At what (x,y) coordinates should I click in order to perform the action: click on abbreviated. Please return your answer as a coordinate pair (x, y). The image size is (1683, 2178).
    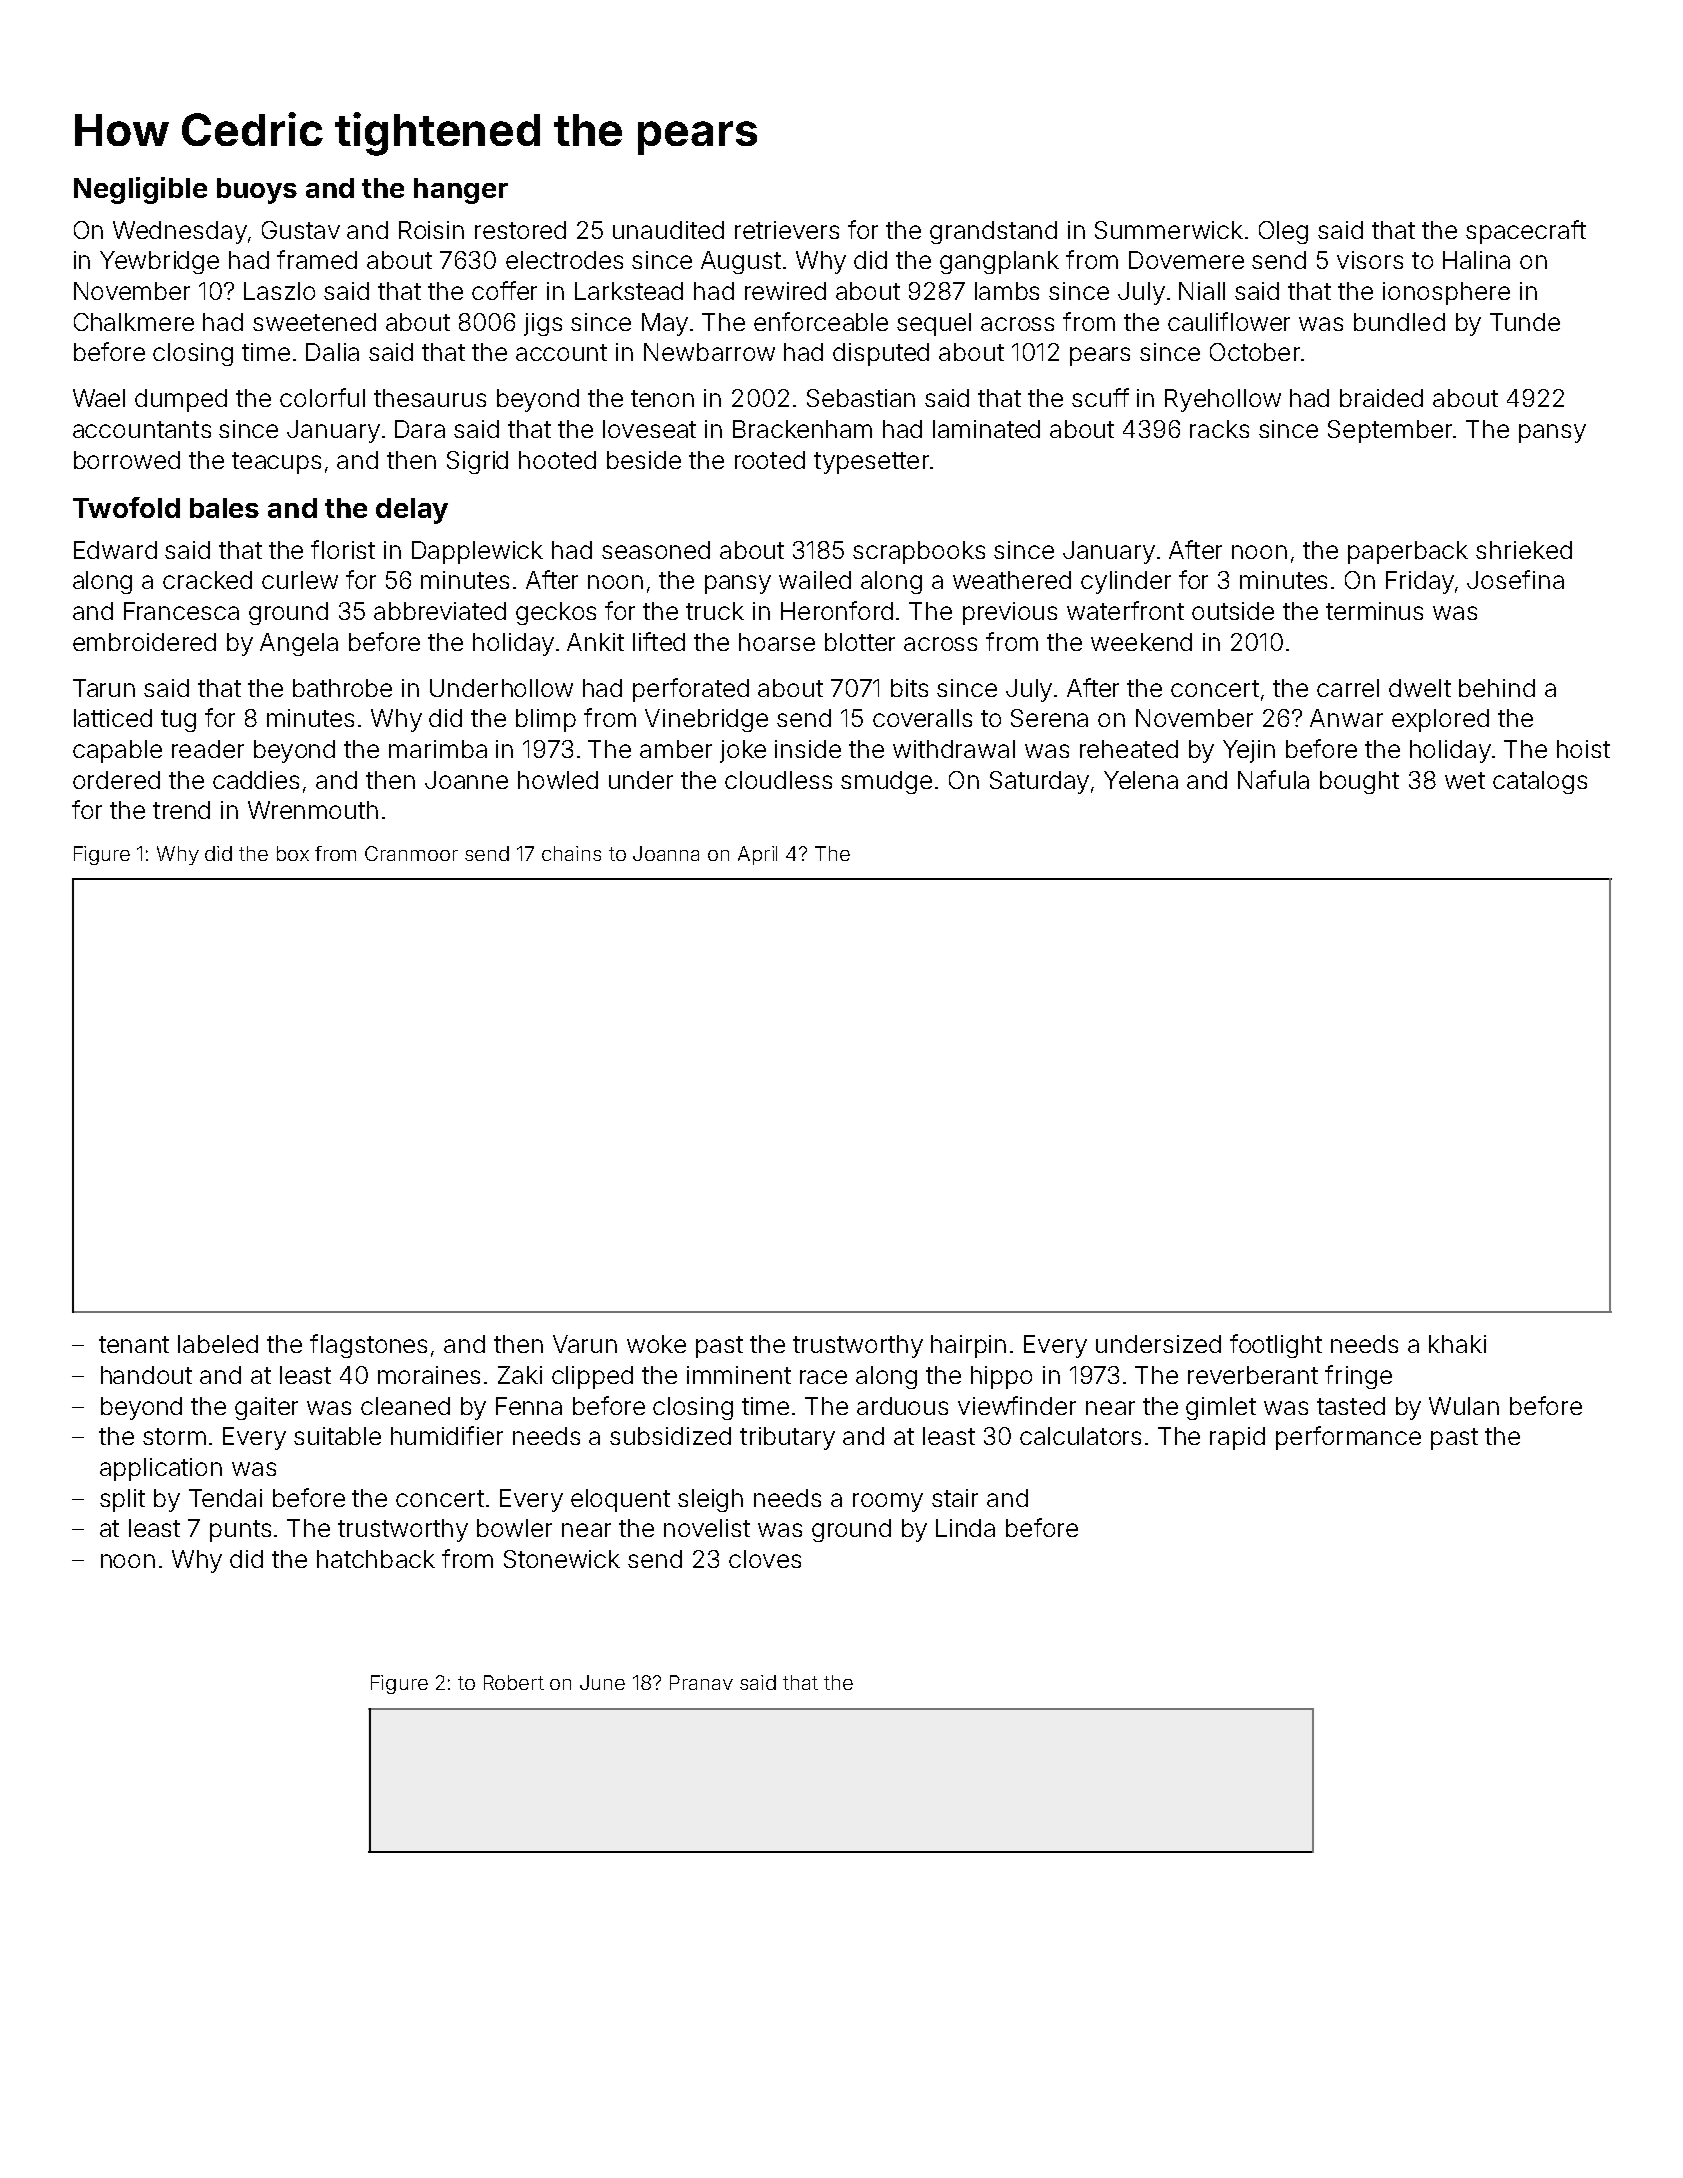
    Looking at the image, I should click on (440, 611).
